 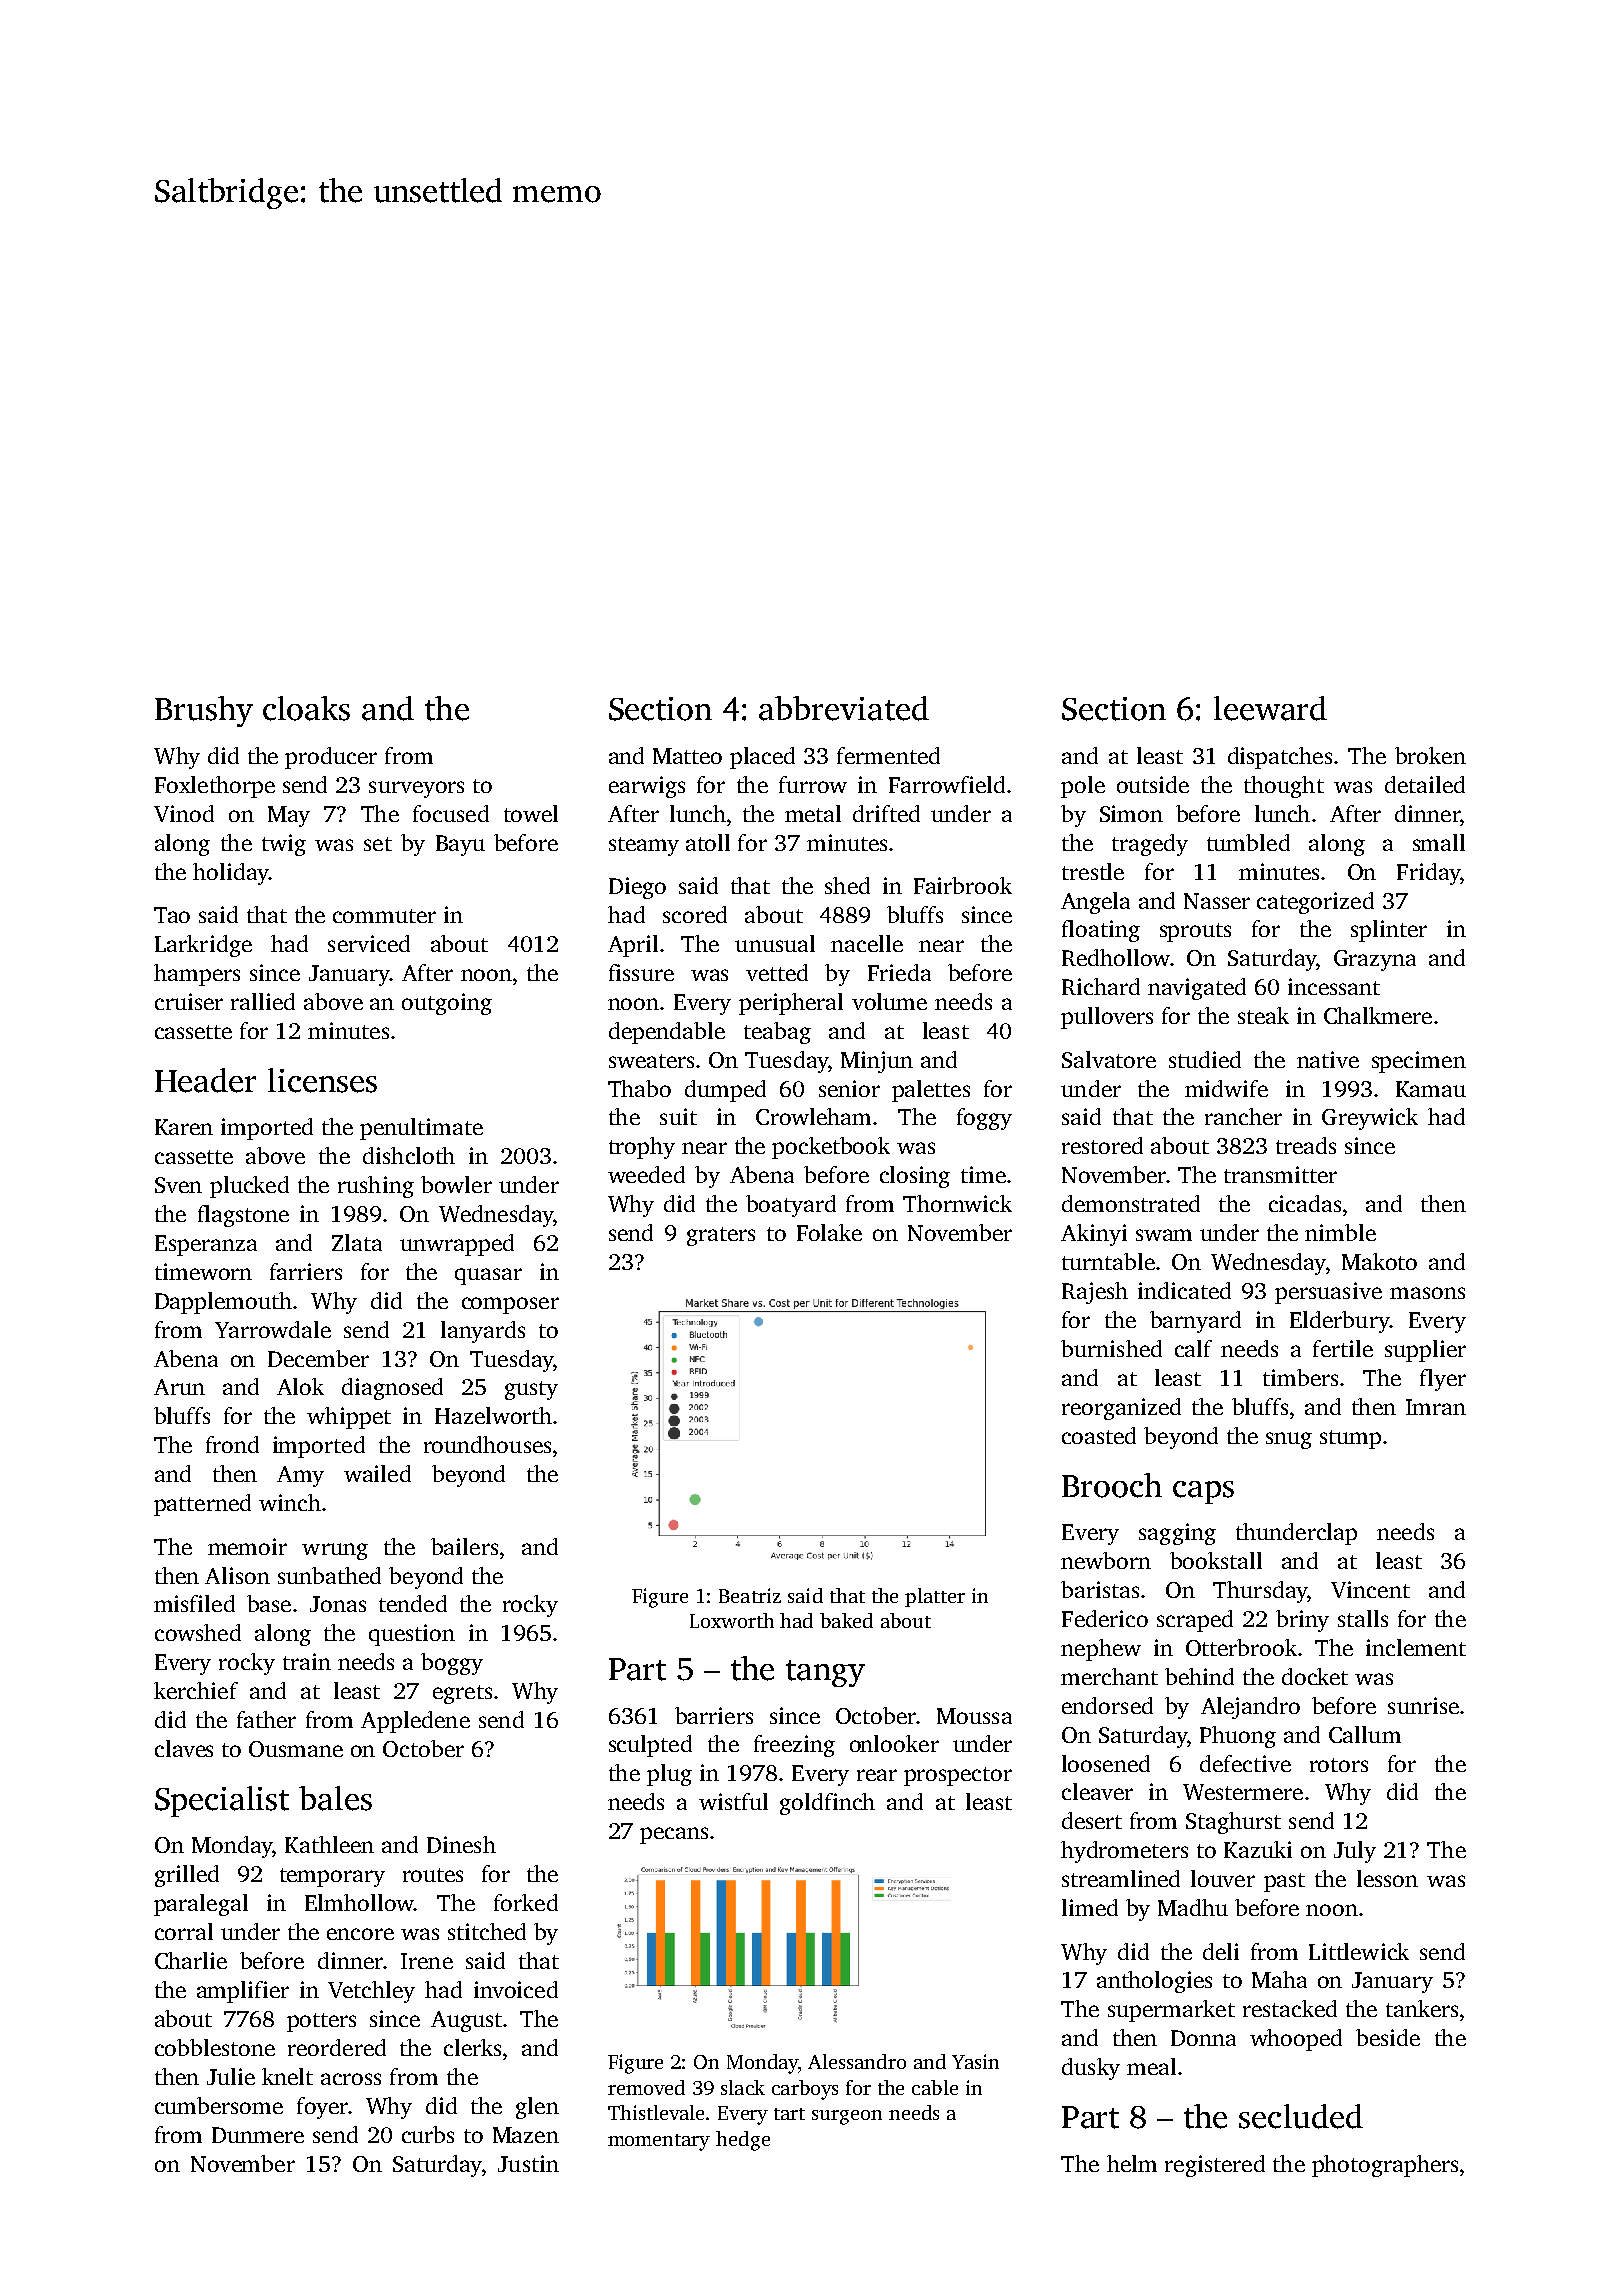 I want to click on leeward, so click(x=1270, y=708).
